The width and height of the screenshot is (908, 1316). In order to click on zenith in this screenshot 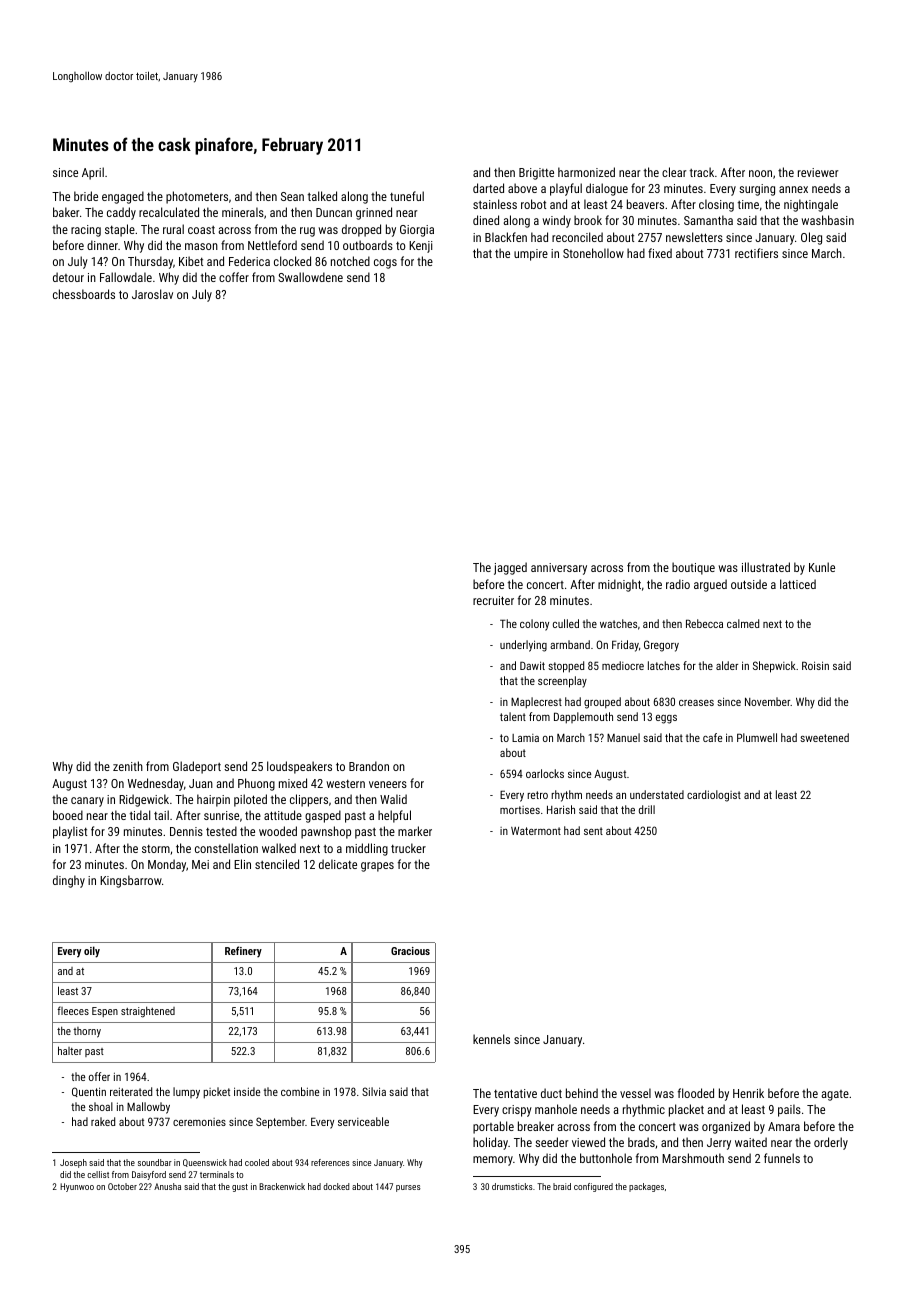, I will do `click(128, 766)`.
